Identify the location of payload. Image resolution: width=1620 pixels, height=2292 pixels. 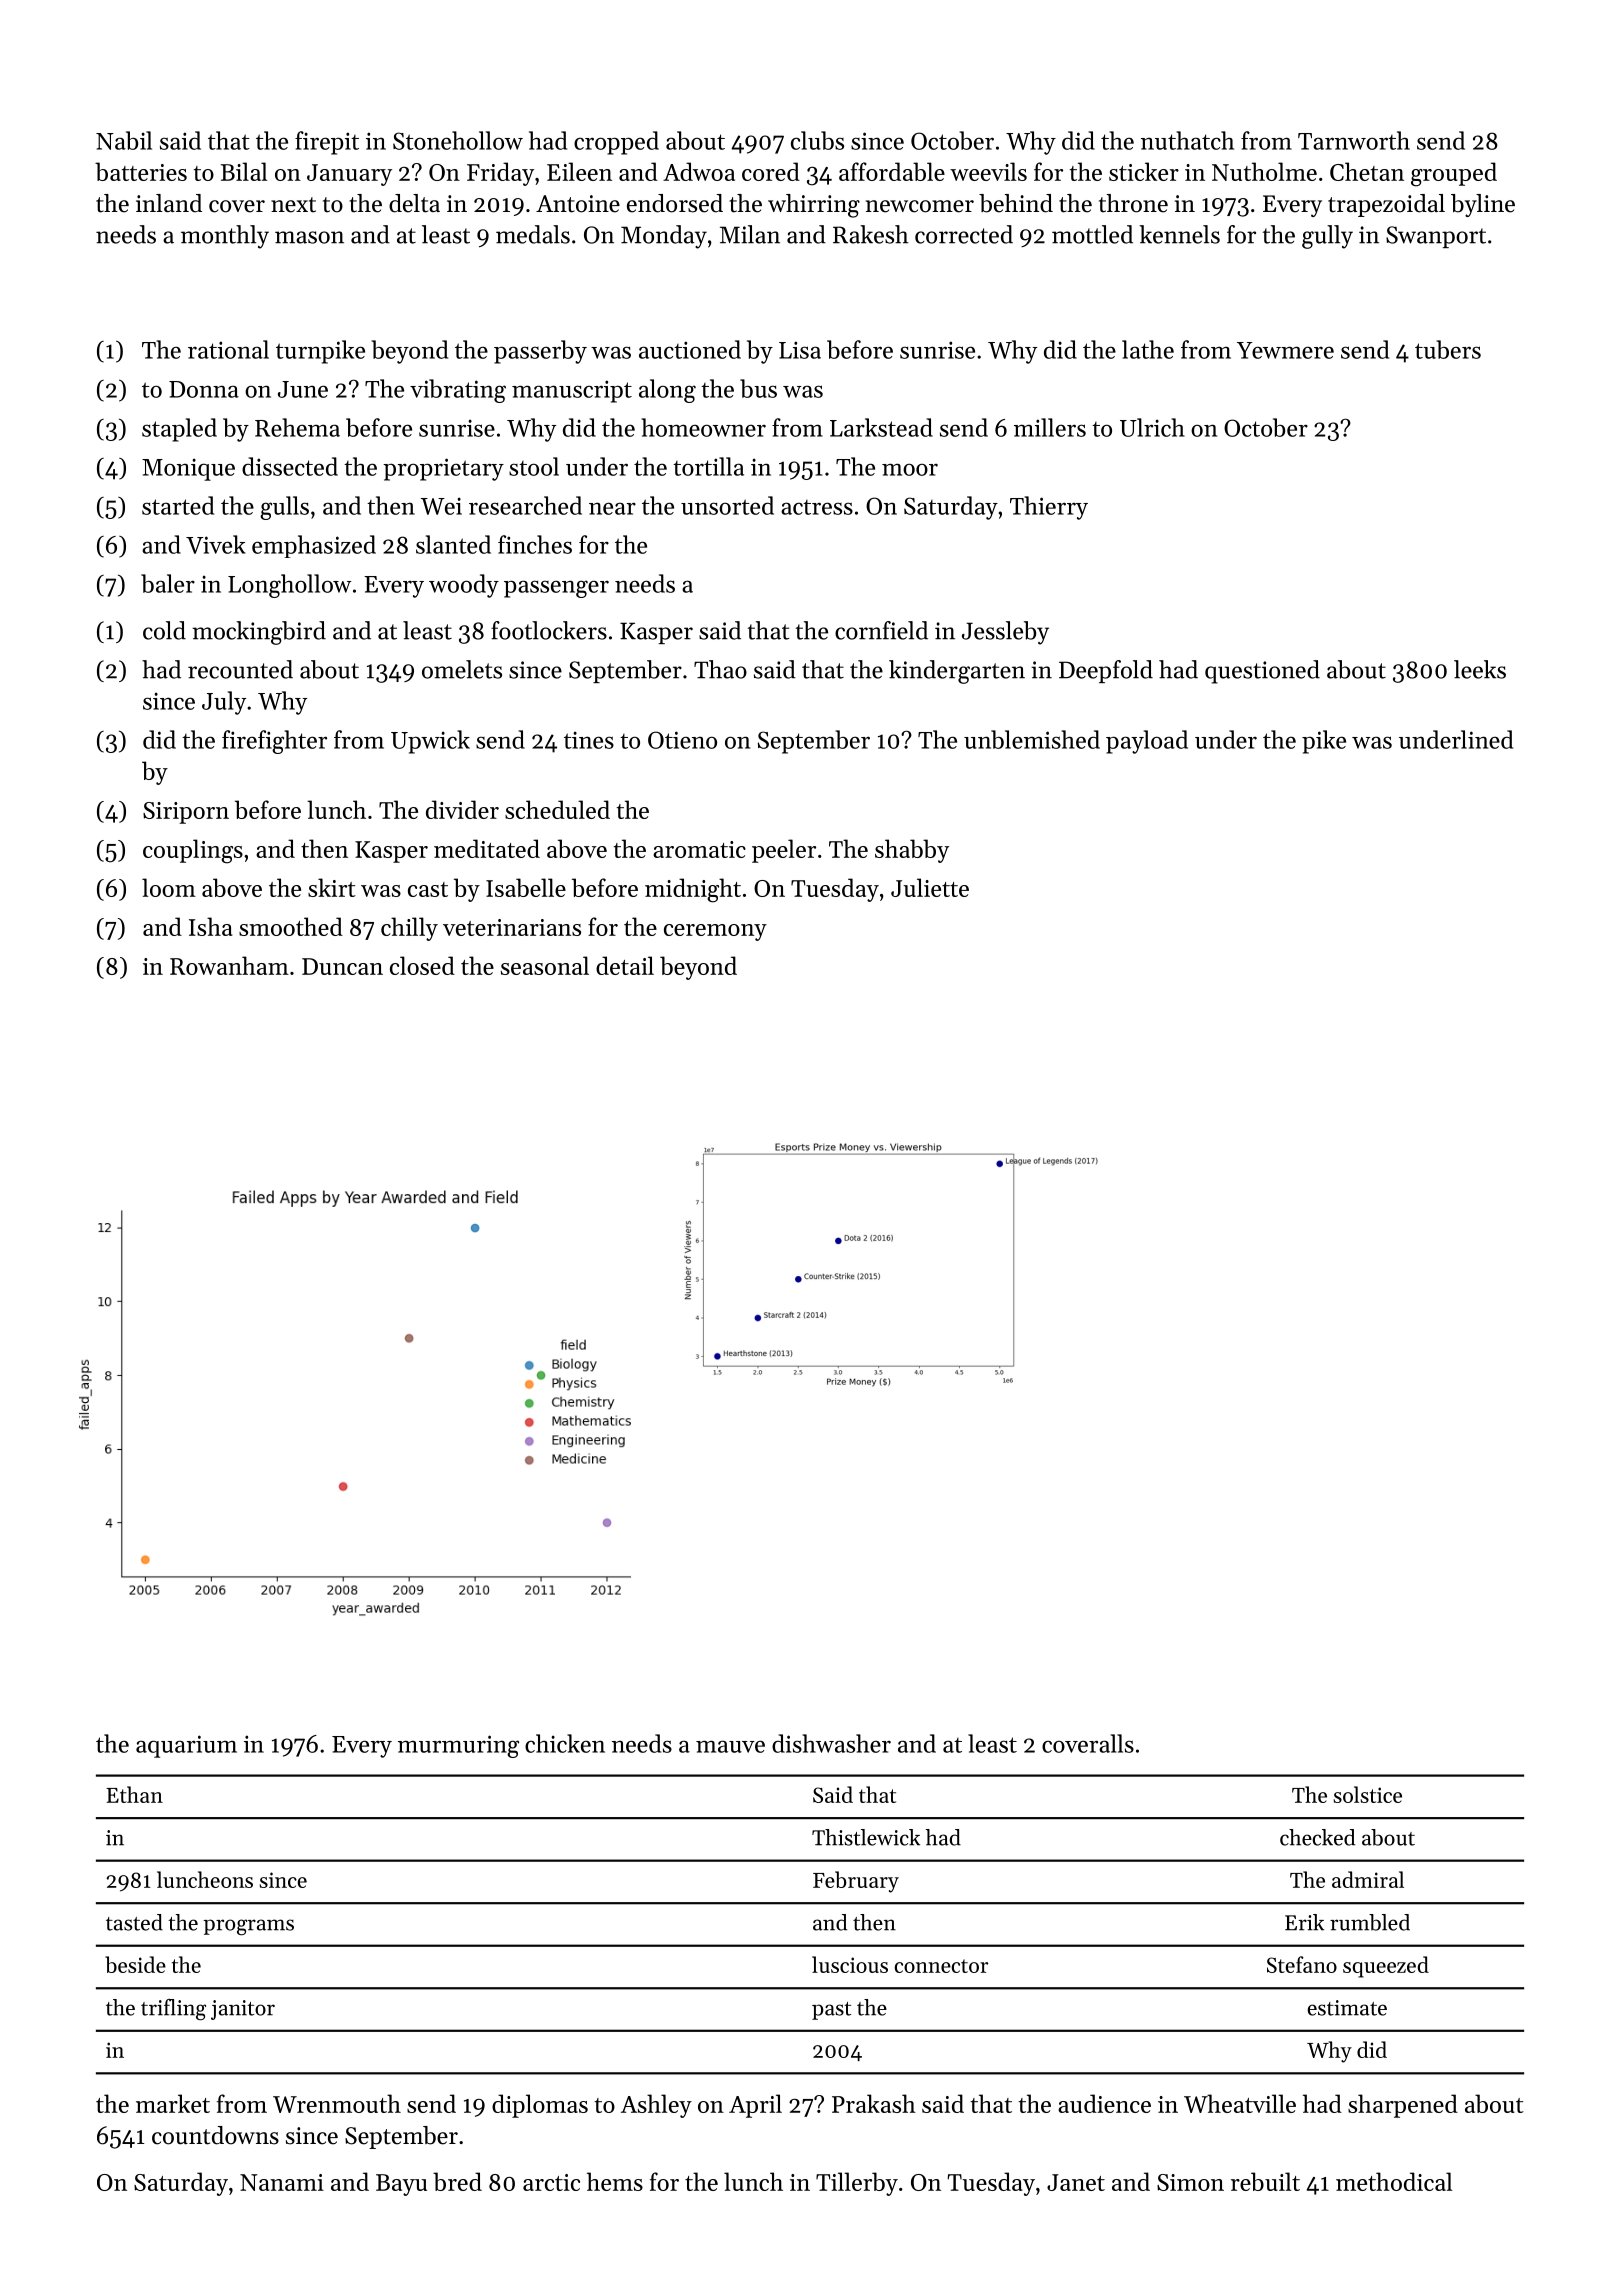
(1147, 742).
